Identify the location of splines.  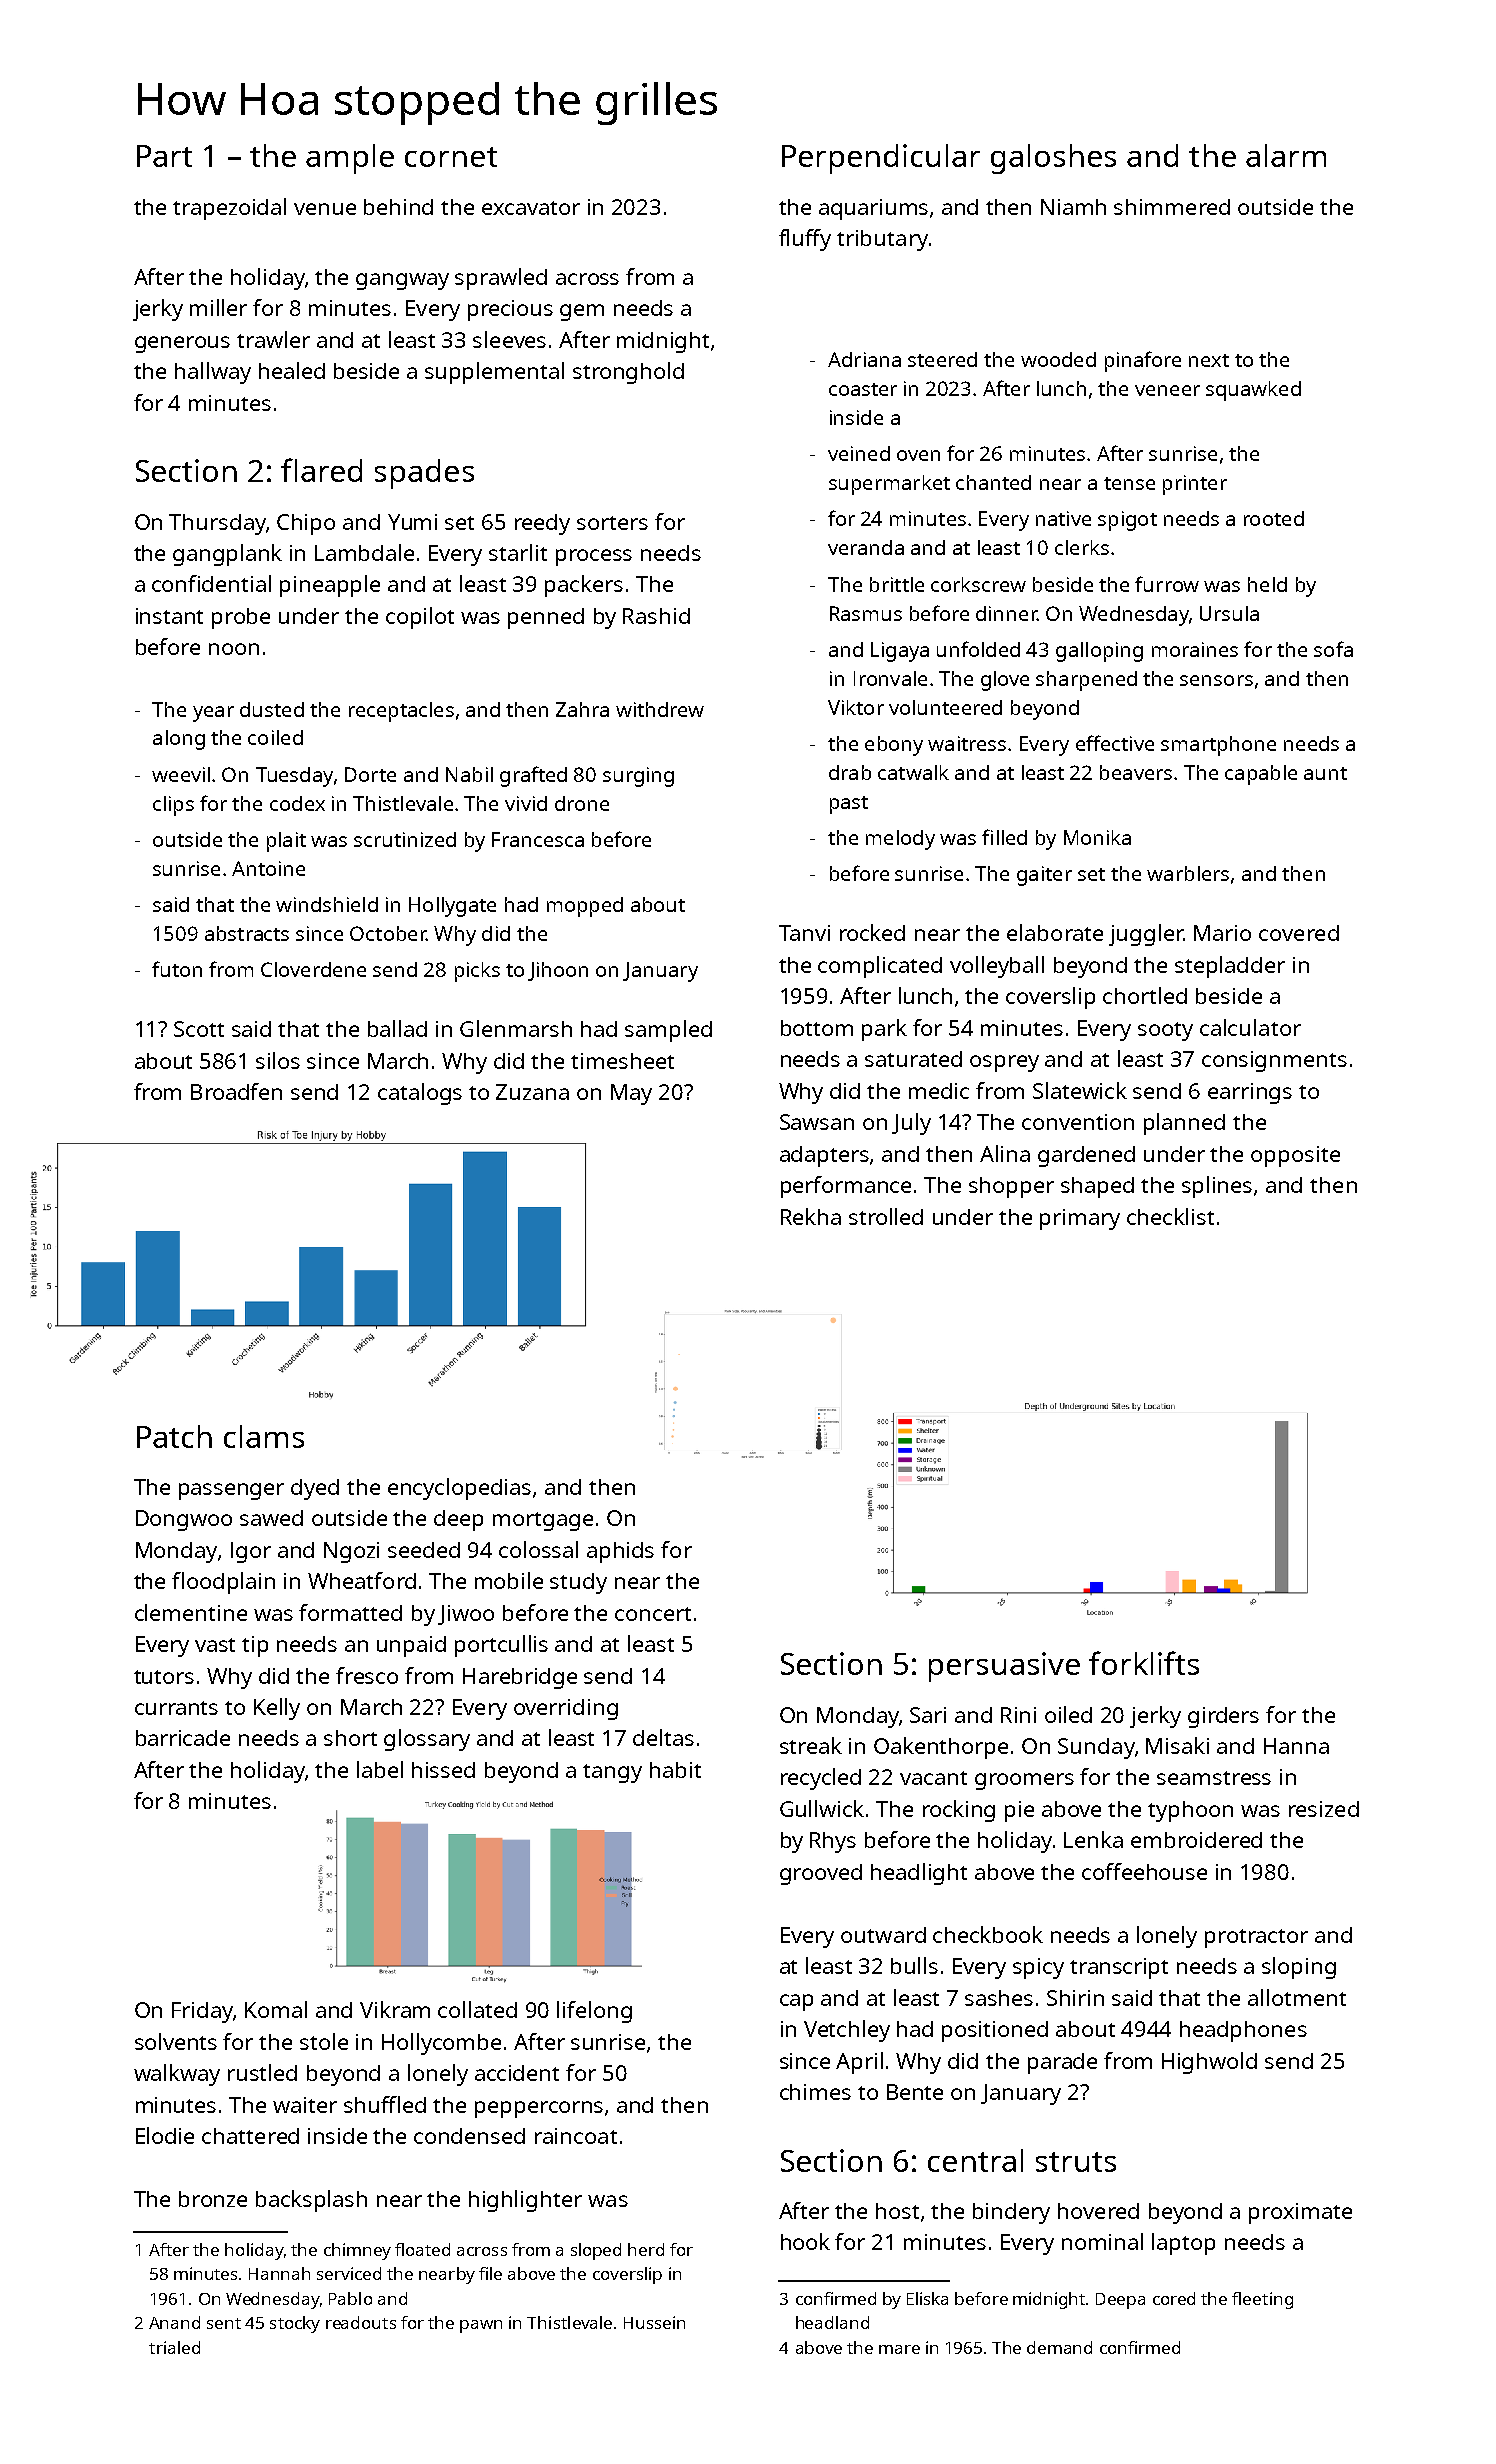
(1217, 1187).
